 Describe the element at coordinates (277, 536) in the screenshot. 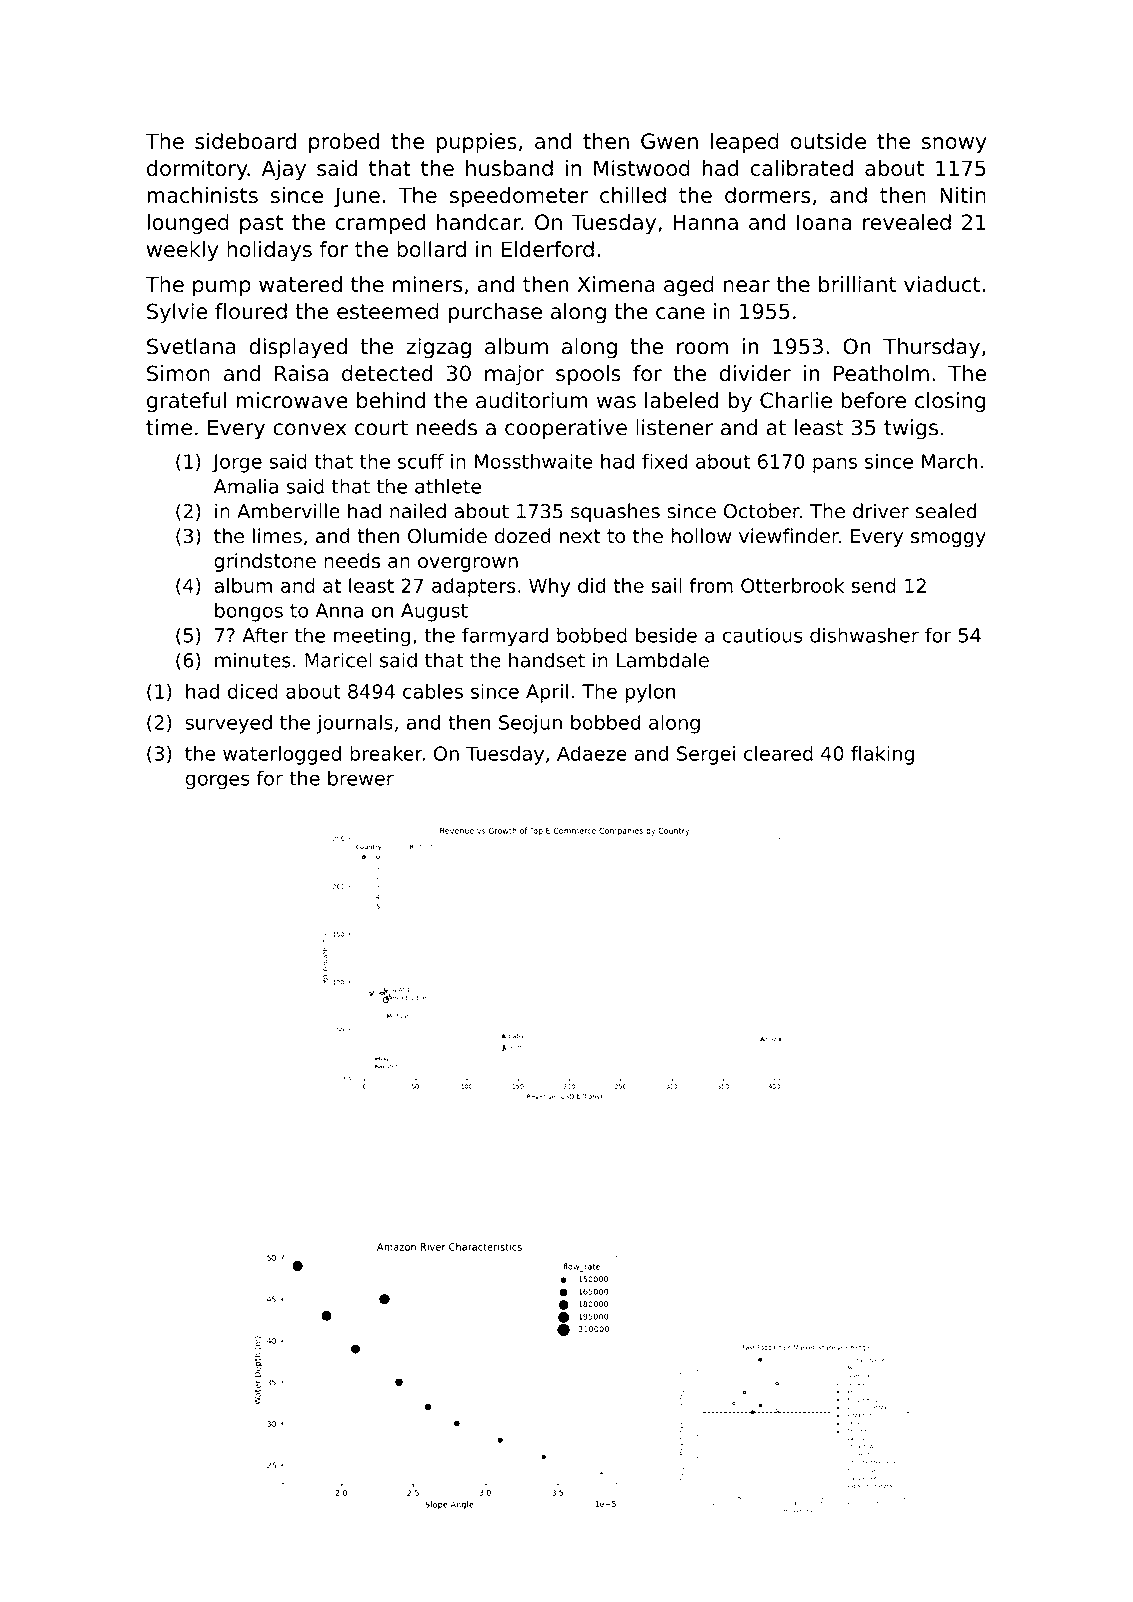

I see `limes` at that location.
